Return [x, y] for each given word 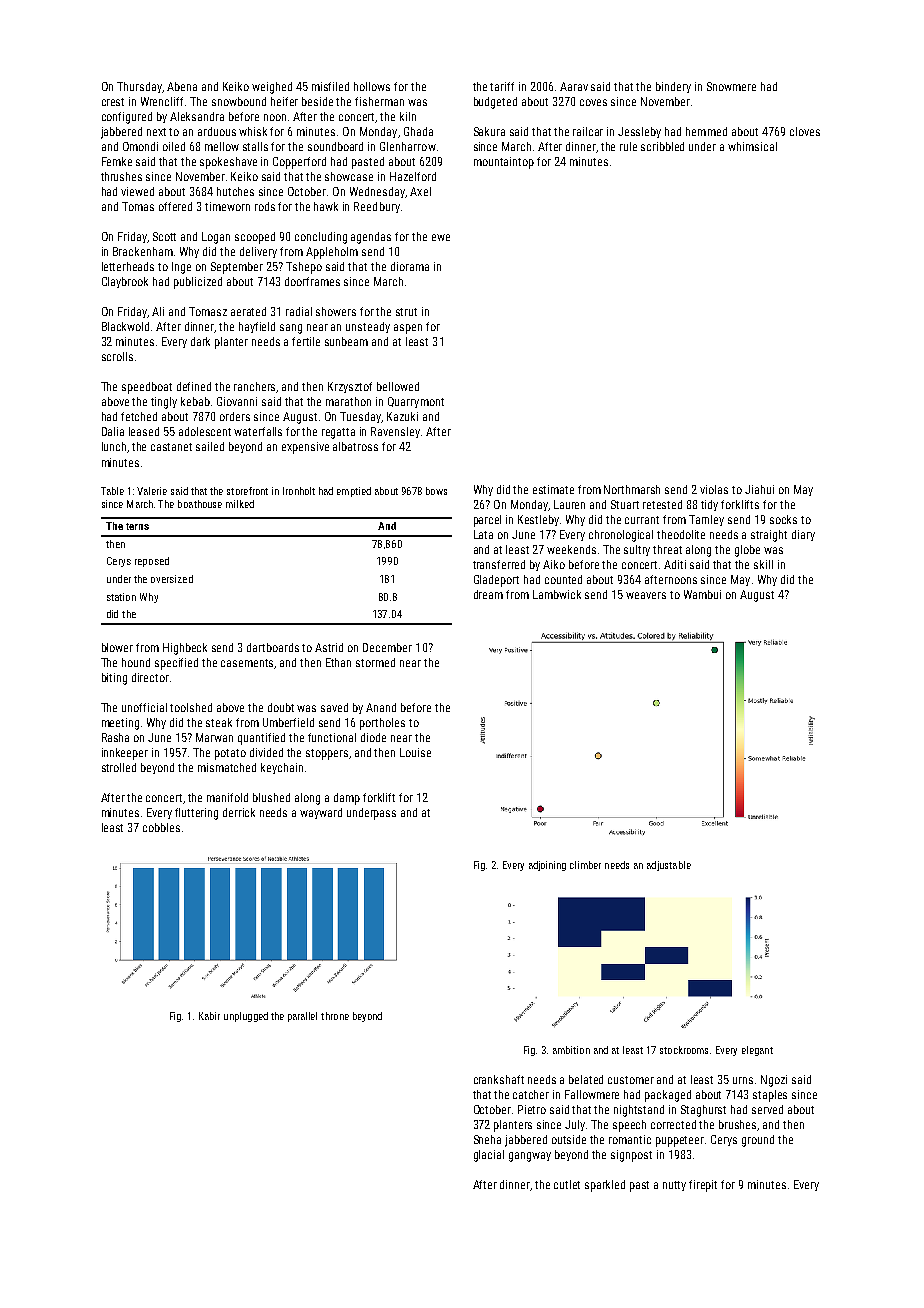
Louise [415, 752]
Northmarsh [632, 489]
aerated [248, 311]
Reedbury [377, 207]
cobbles [161, 827]
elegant [757, 1051]
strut [406, 312]
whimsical [752, 146]
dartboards [273, 647]
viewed [137, 191]
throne [335, 1016]
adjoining [547, 866]
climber [585, 865]
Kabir [209, 1016]
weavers [646, 595]
